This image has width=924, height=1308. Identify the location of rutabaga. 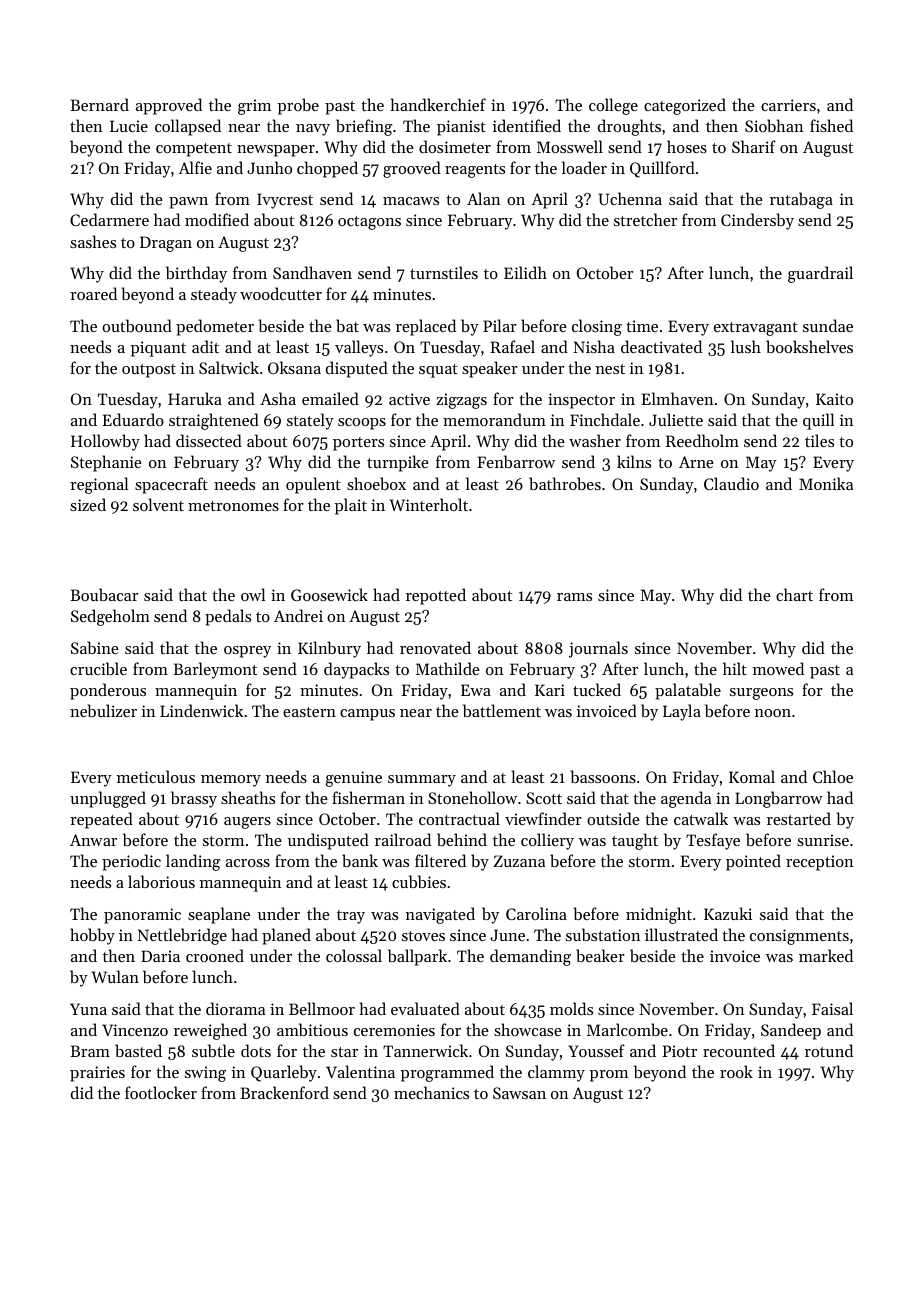
(801, 200).
